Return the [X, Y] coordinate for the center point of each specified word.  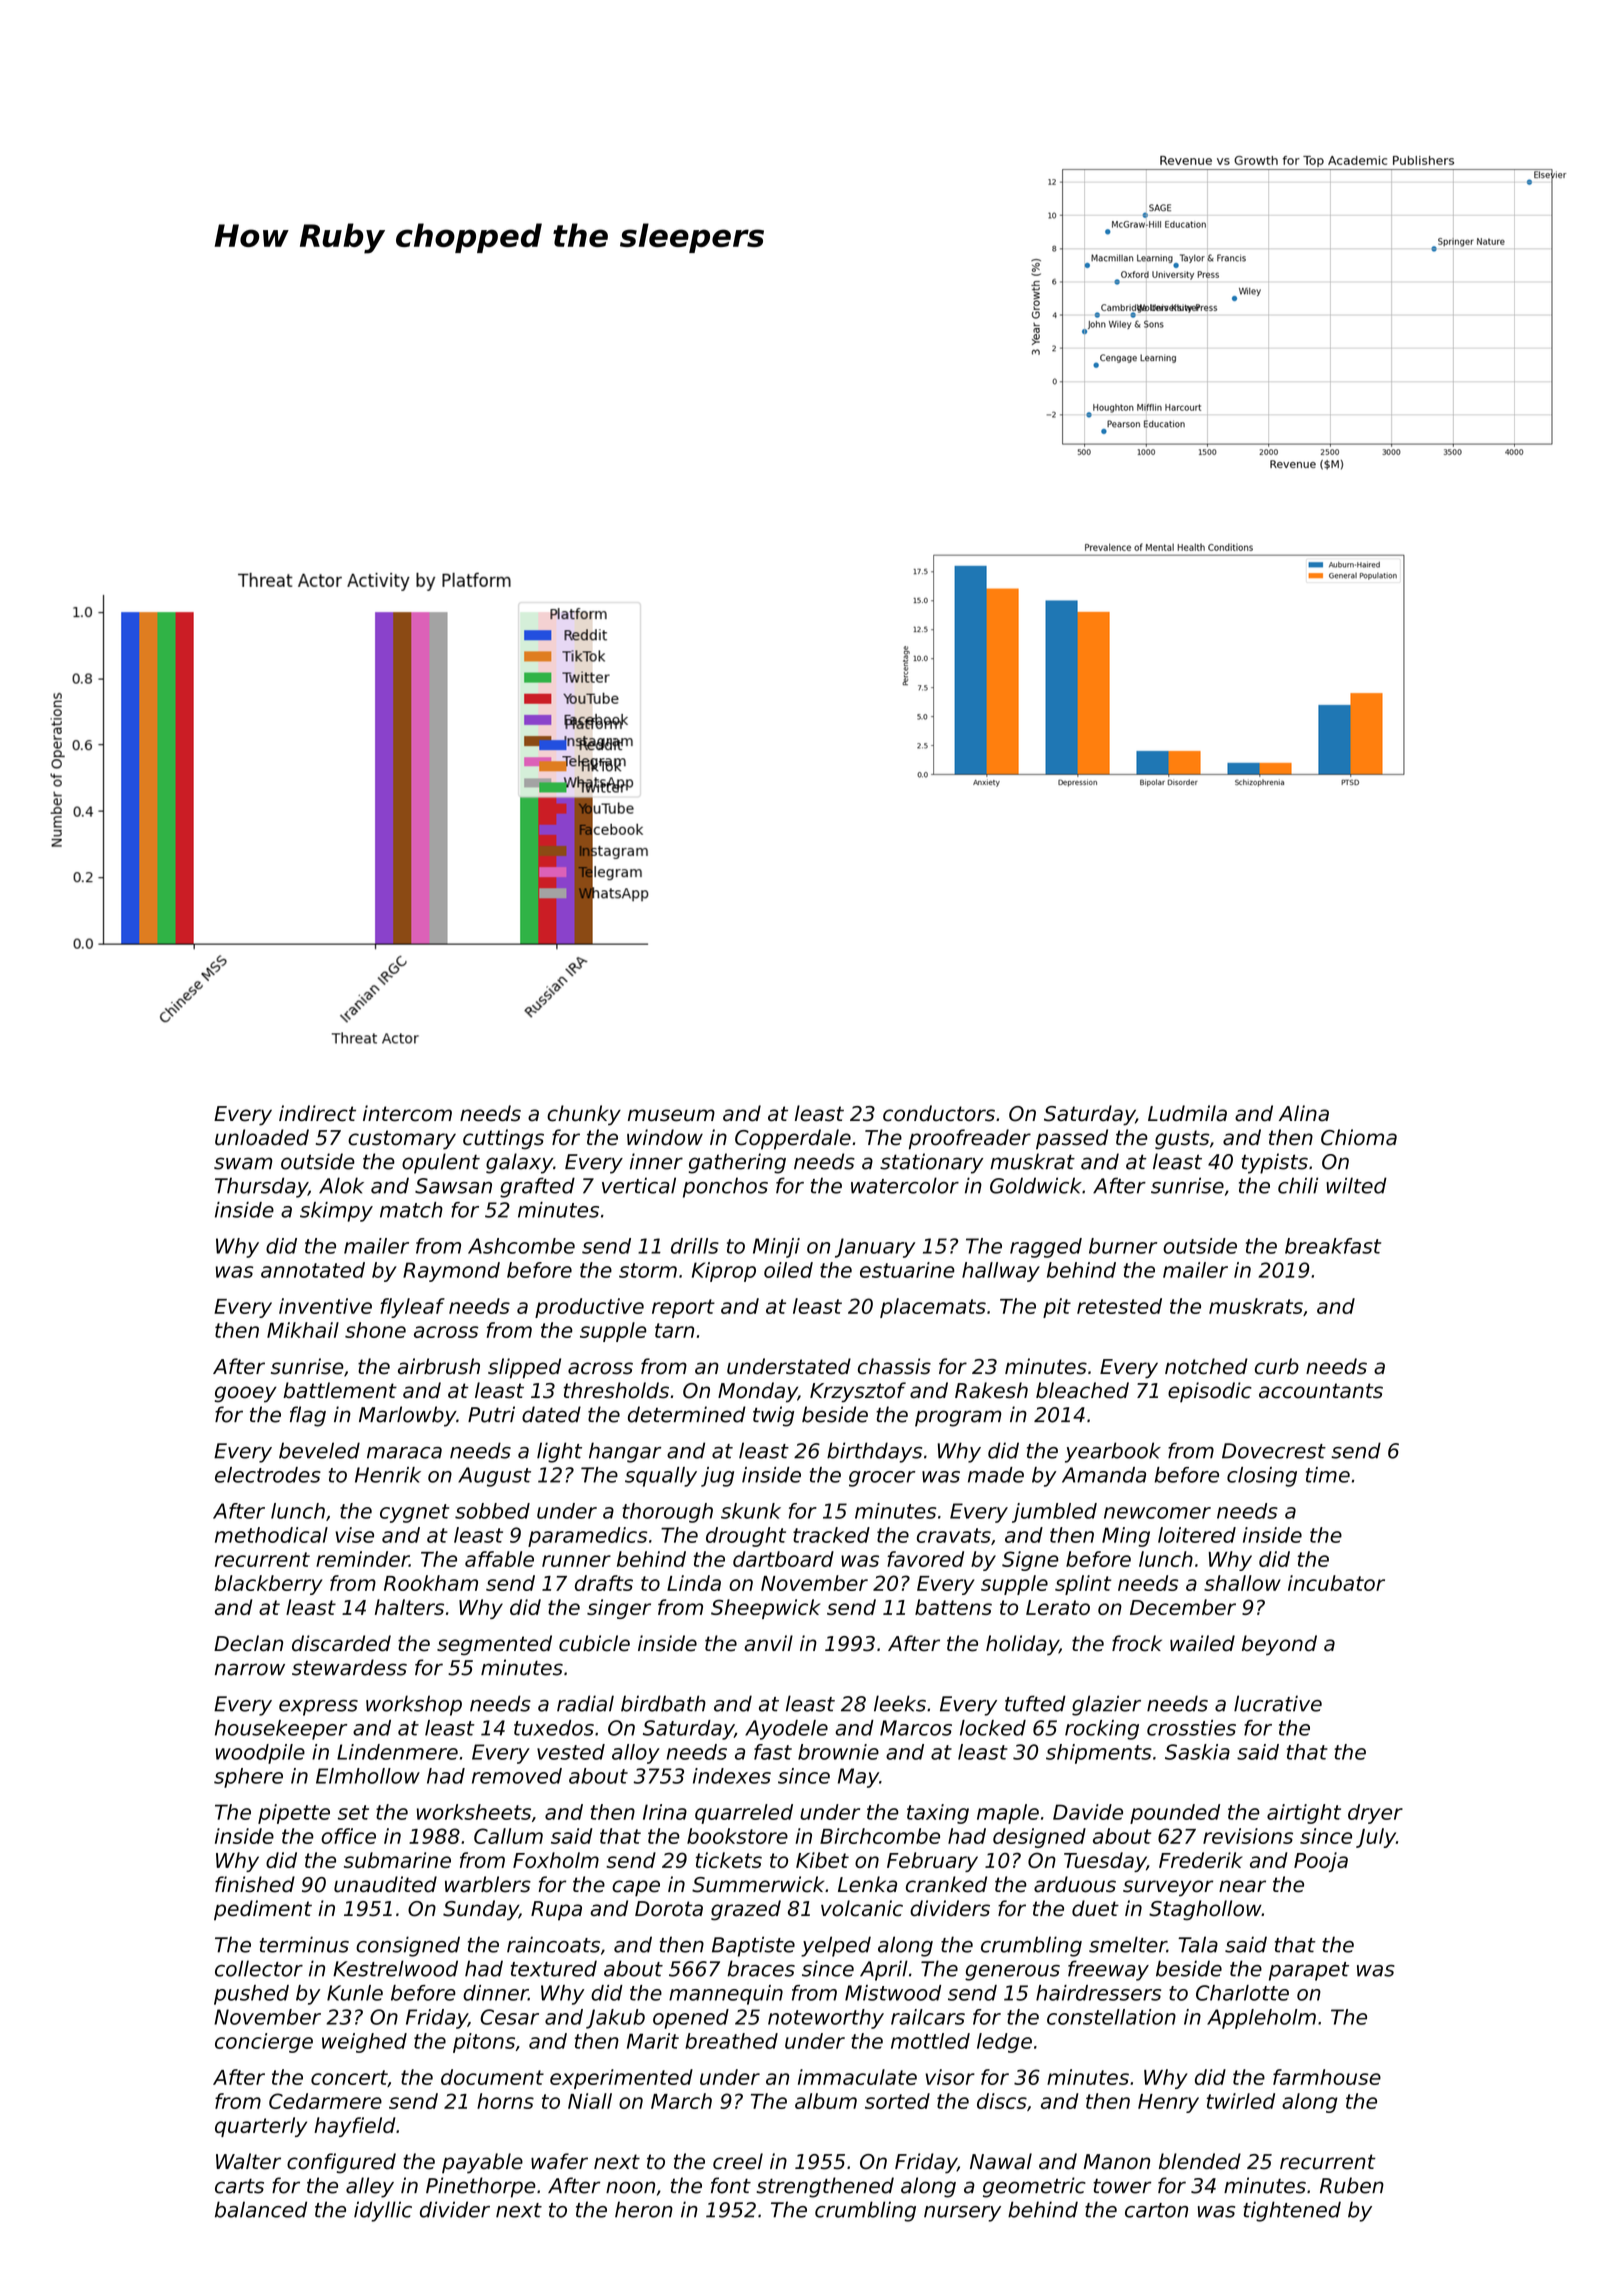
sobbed [492, 1511]
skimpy [336, 1212]
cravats [954, 1535]
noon [630, 2187]
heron [644, 2209]
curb [1277, 1366]
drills [695, 1246]
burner [1123, 1246]
